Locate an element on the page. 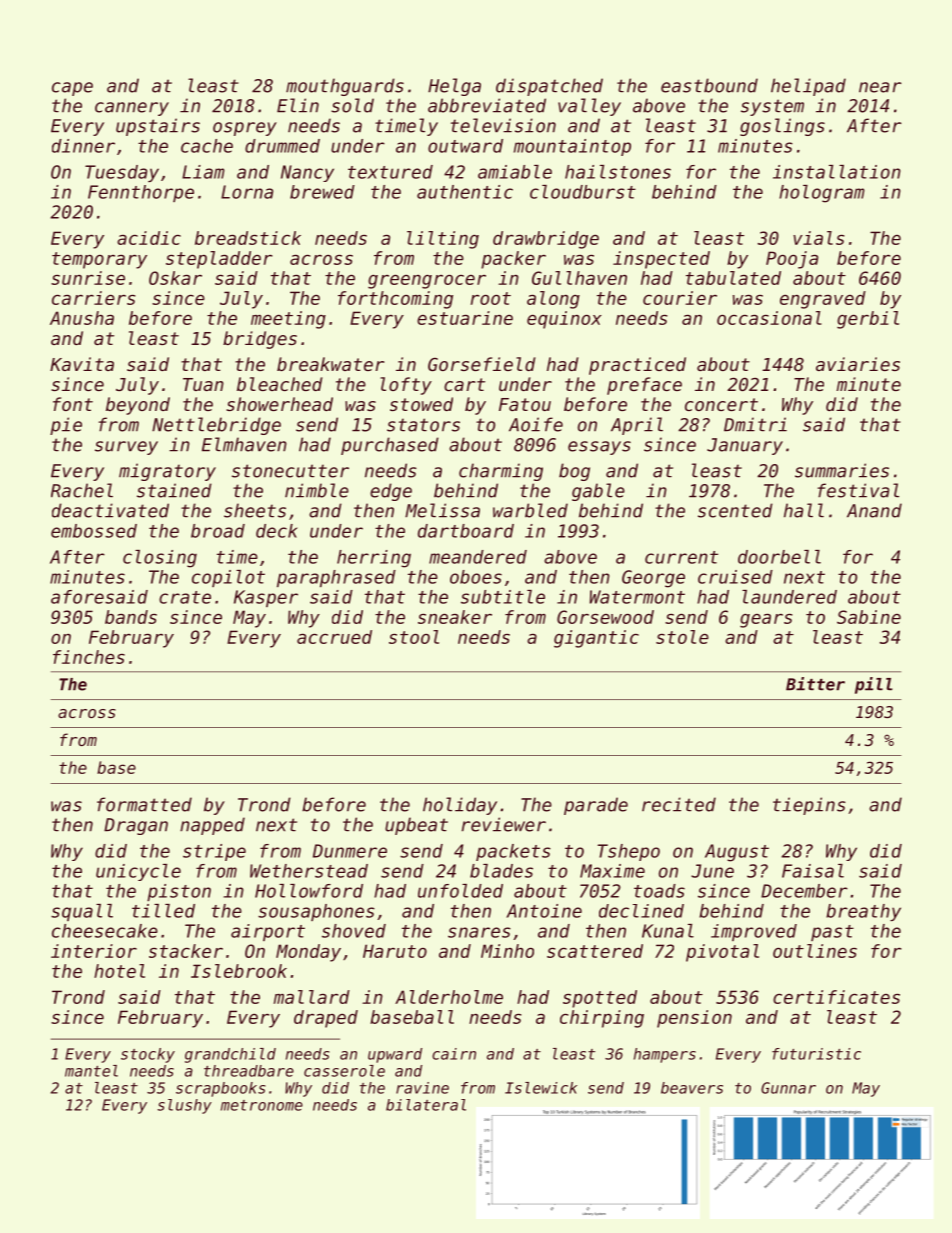 Image resolution: width=952 pixels, height=1233 pixels. dispatched is located at coordinates (549, 87).
